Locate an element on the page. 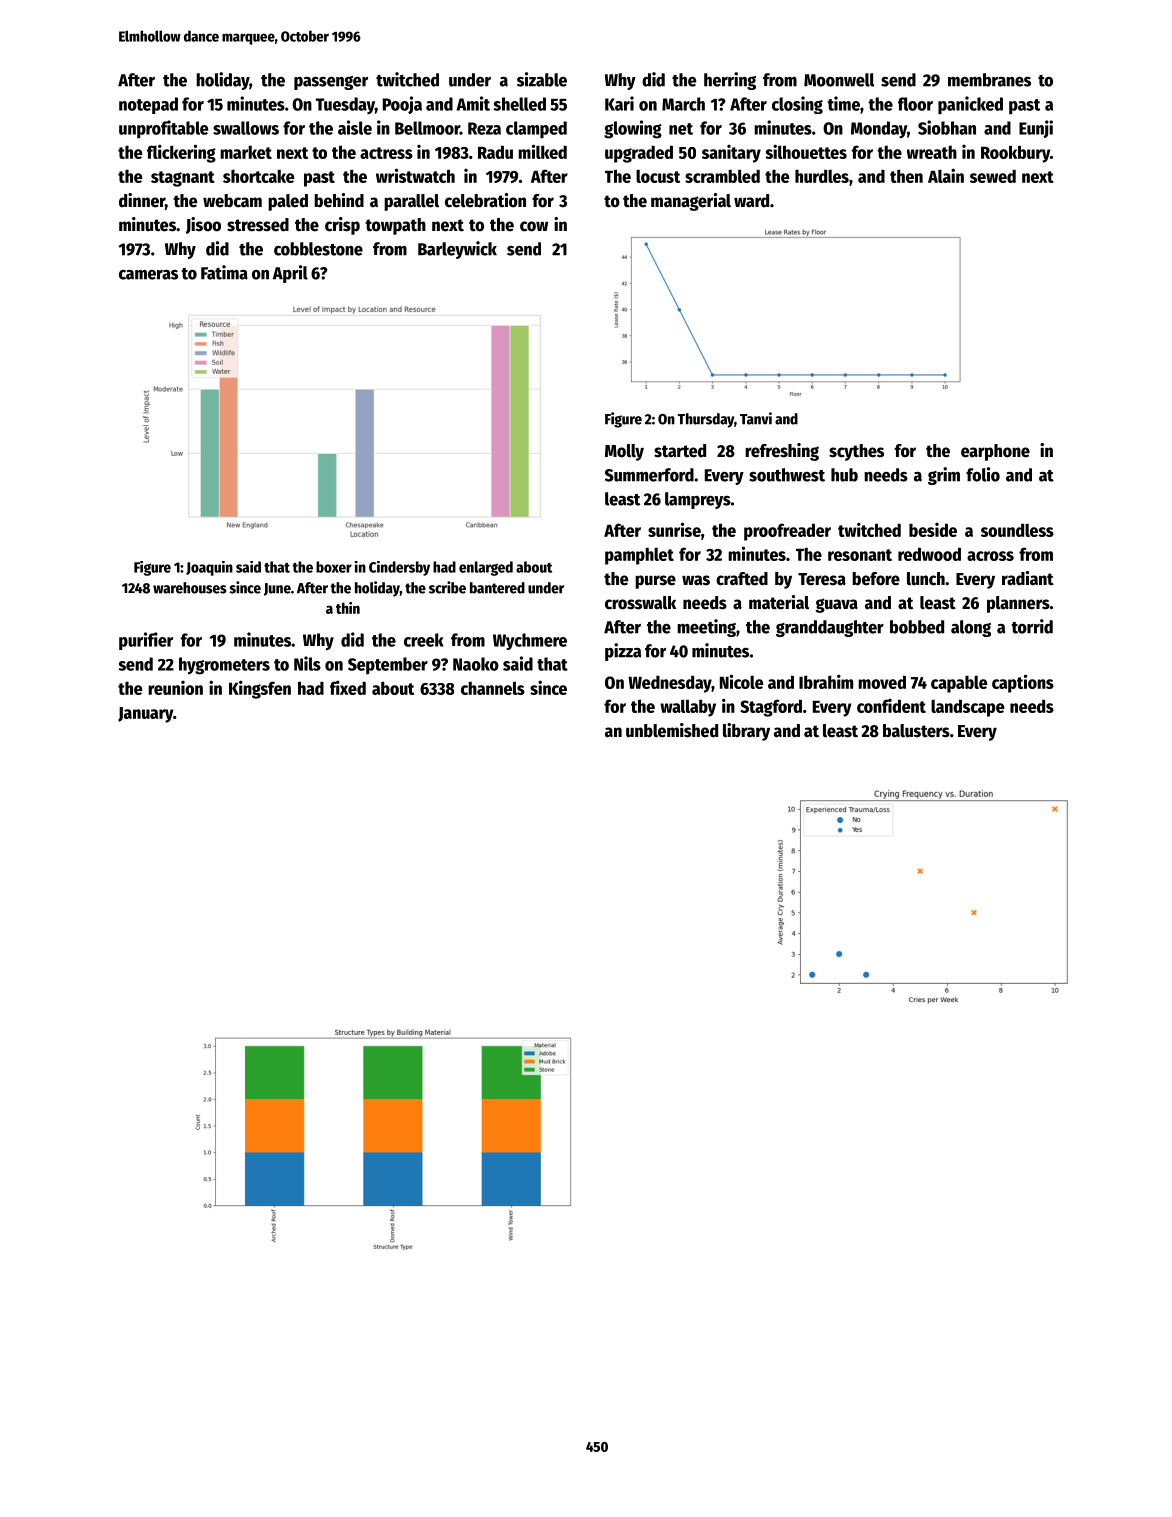  pizza is located at coordinates (623, 652).
